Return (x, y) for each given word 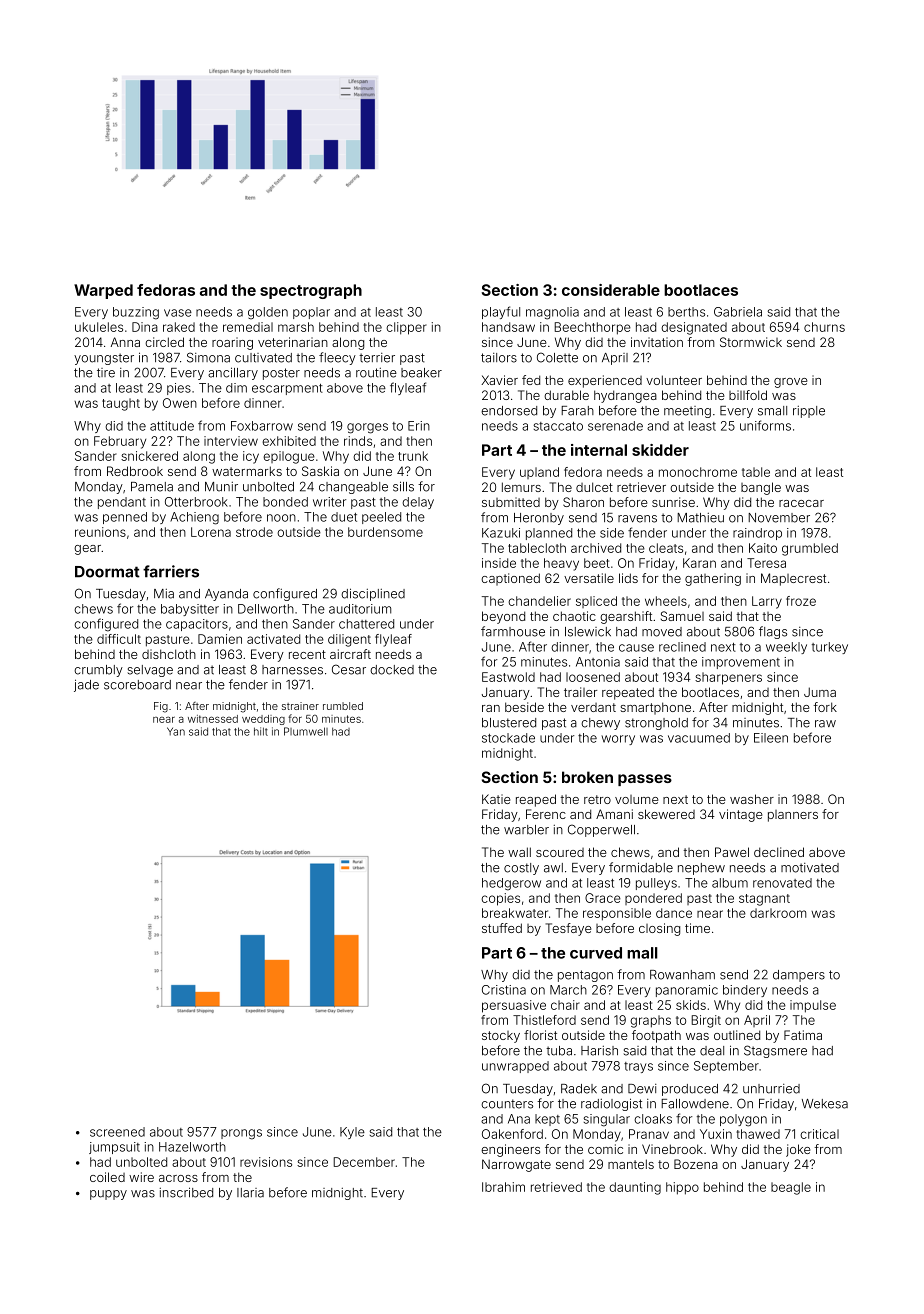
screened (117, 1132)
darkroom (778, 913)
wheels (666, 601)
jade (86, 685)
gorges (367, 428)
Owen (180, 403)
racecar (801, 503)
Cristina (504, 990)
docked (392, 670)
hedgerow (511, 884)
